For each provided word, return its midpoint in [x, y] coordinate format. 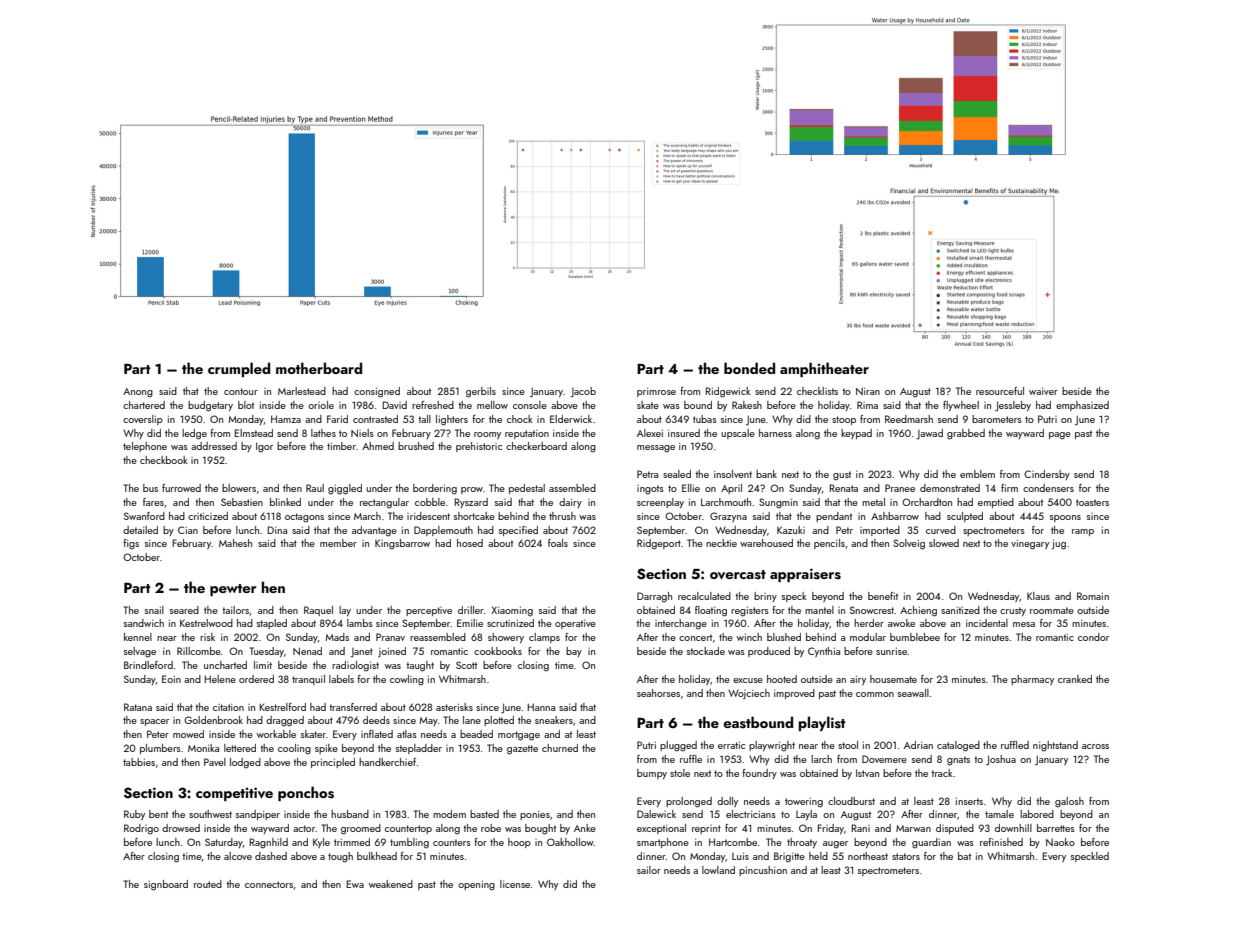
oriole [321, 405]
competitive [234, 794]
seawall [913, 693]
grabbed [966, 434]
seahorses [658, 693]
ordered [256, 679]
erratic [731, 745]
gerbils [481, 392]
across [1095, 746]
